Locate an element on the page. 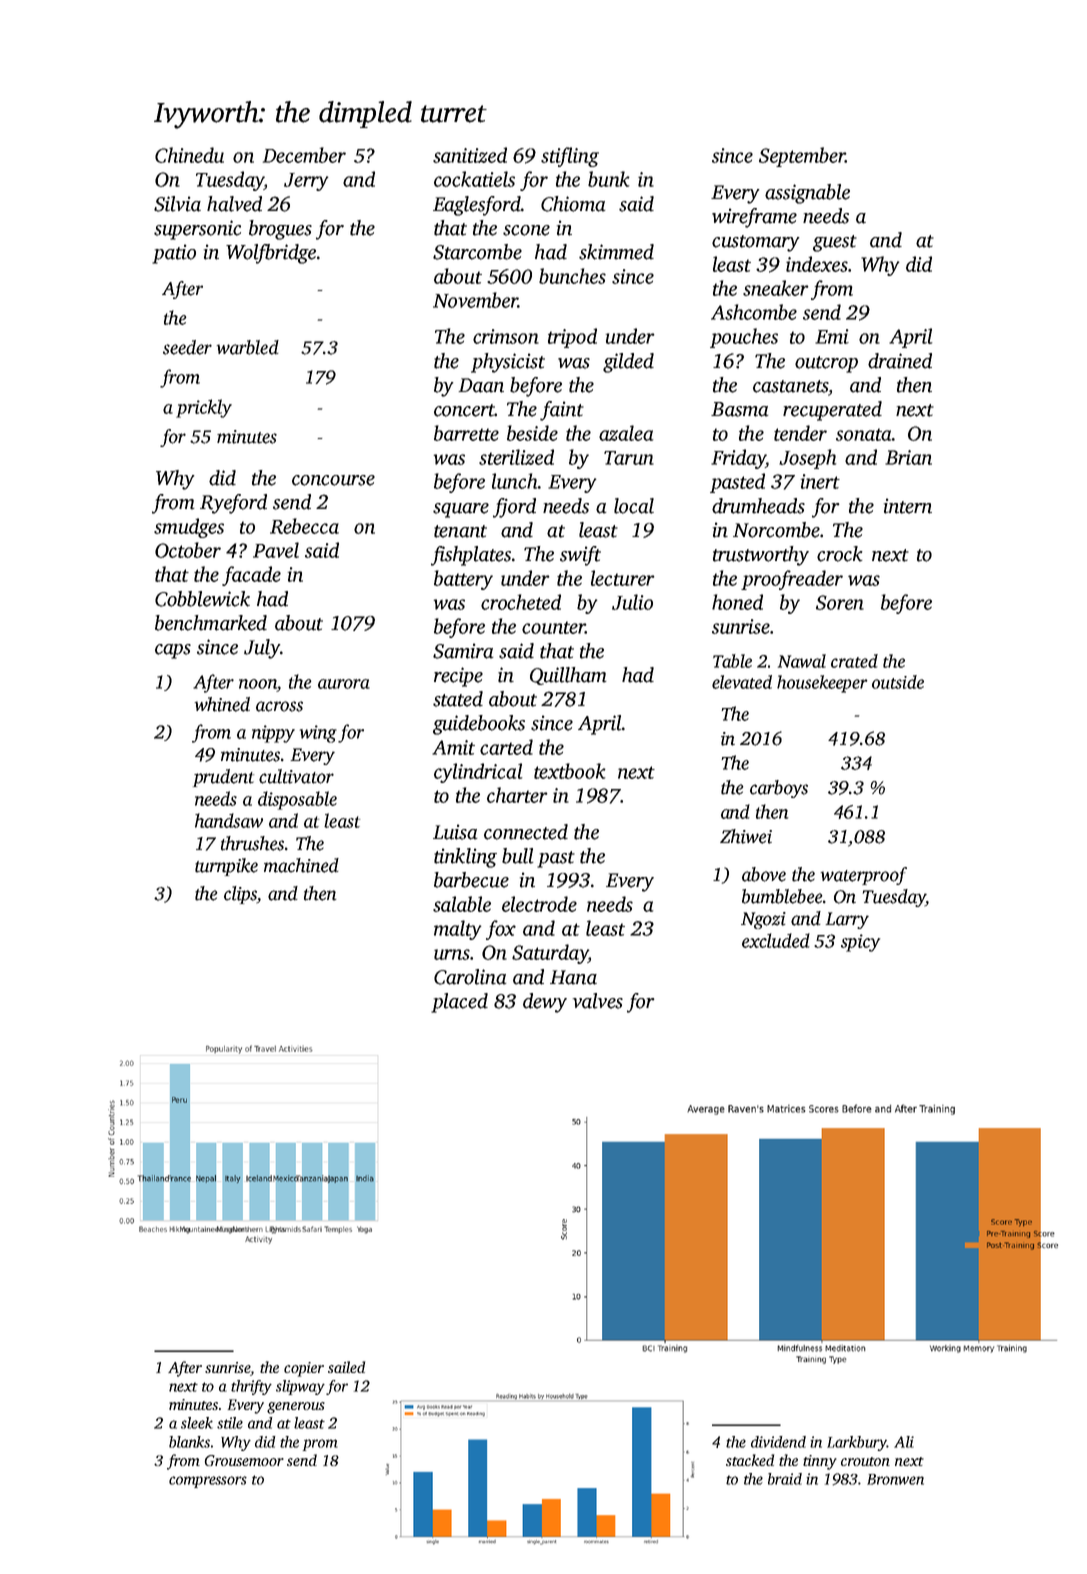  excluded is located at coordinates (776, 940).
